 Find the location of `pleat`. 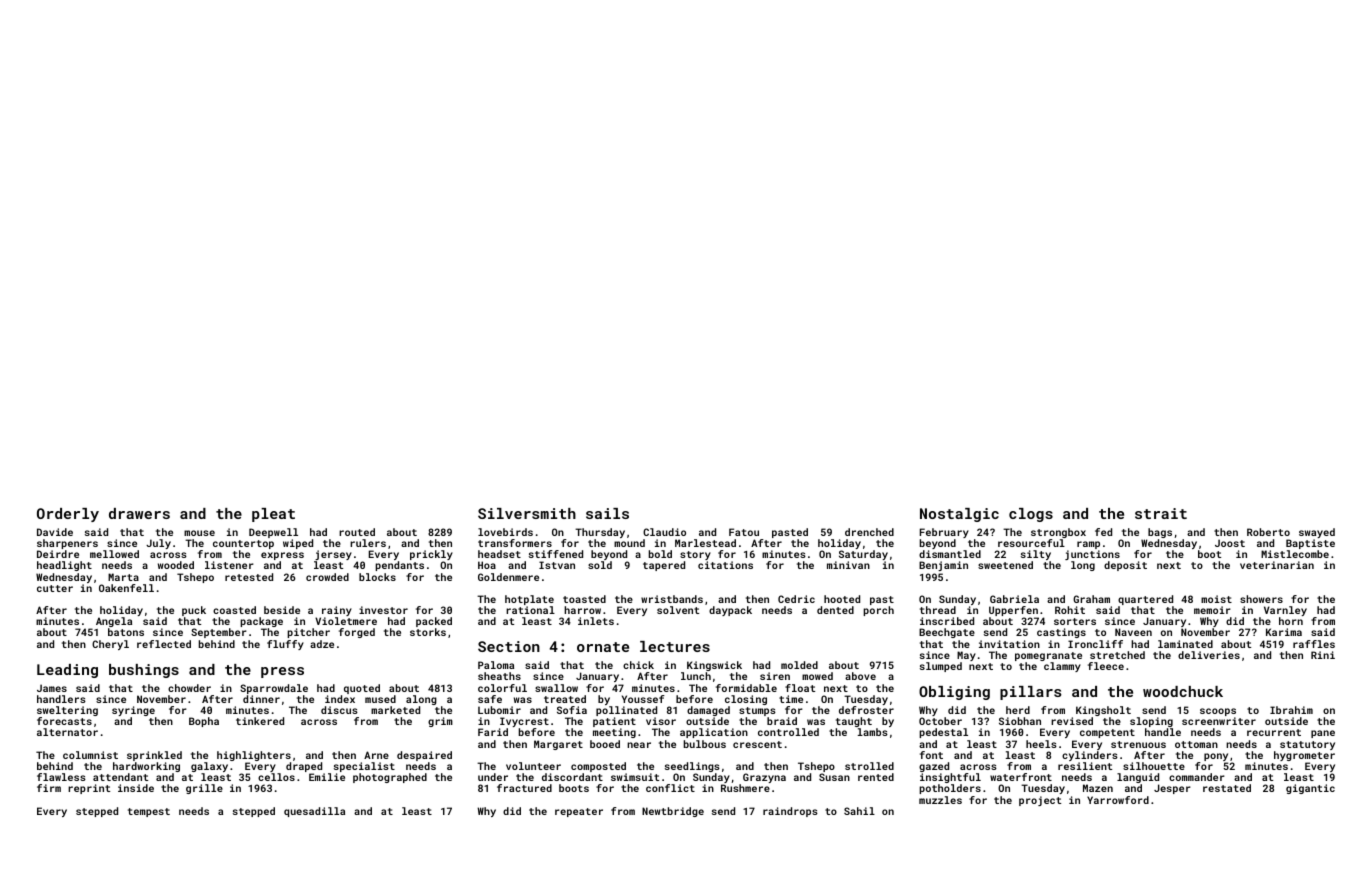

pleat is located at coordinates (273, 515).
